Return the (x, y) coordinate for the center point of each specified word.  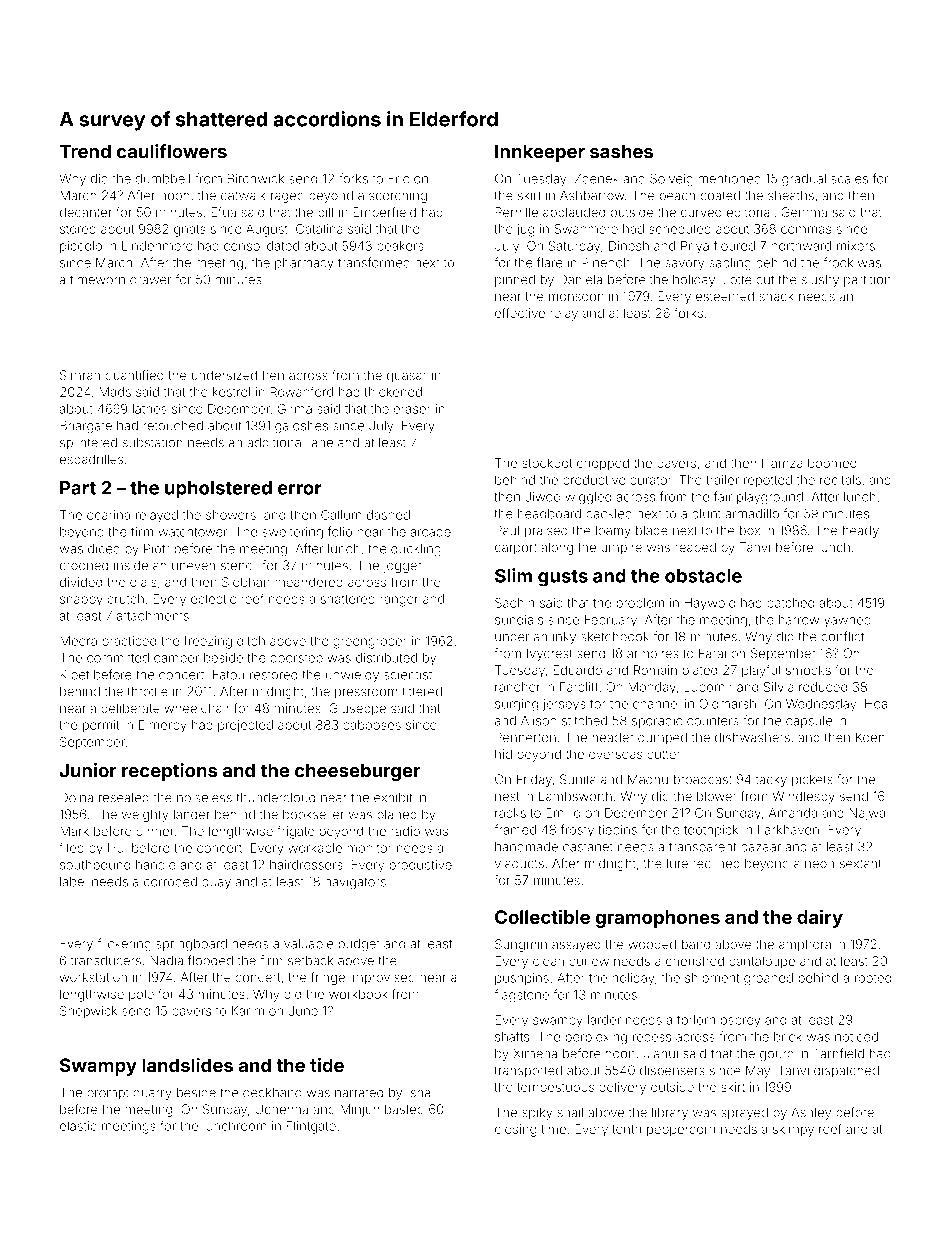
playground (770, 498)
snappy (81, 601)
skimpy (793, 1130)
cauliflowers (172, 151)
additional (275, 442)
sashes (621, 151)
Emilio (563, 813)
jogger (402, 568)
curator (651, 480)
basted (404, 1109)
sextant (860, 864)
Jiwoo (542, 497)
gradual (804, 180)
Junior (88, 770)
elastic (78, 1126)
